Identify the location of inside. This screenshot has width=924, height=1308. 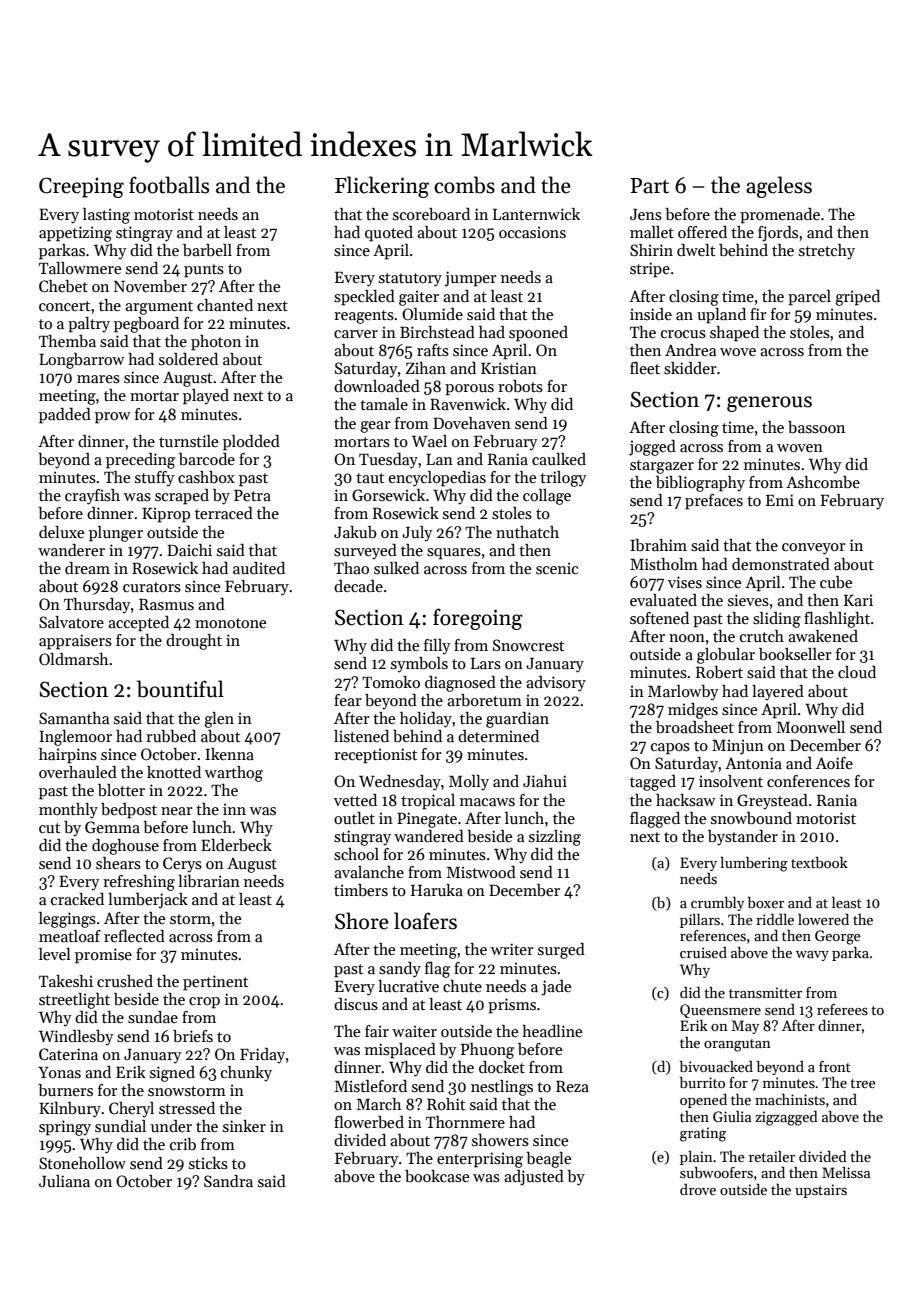
(651, 314).
